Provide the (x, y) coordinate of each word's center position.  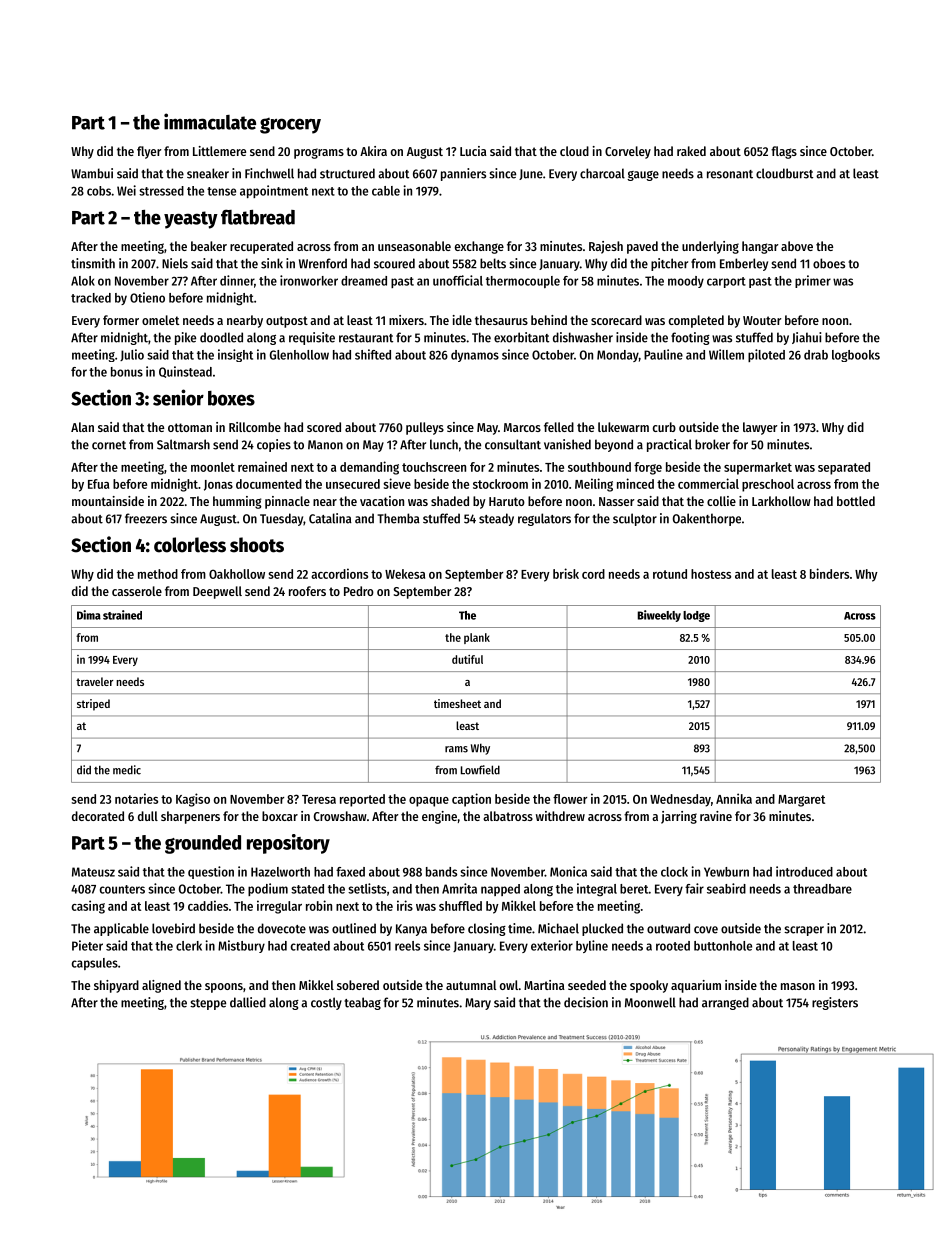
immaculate (210, 121)
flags (784, 152)
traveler (94, 681)
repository (288, 844)
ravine (716, 816)
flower (570, 799)
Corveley (628, 152)
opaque (429, 802)
